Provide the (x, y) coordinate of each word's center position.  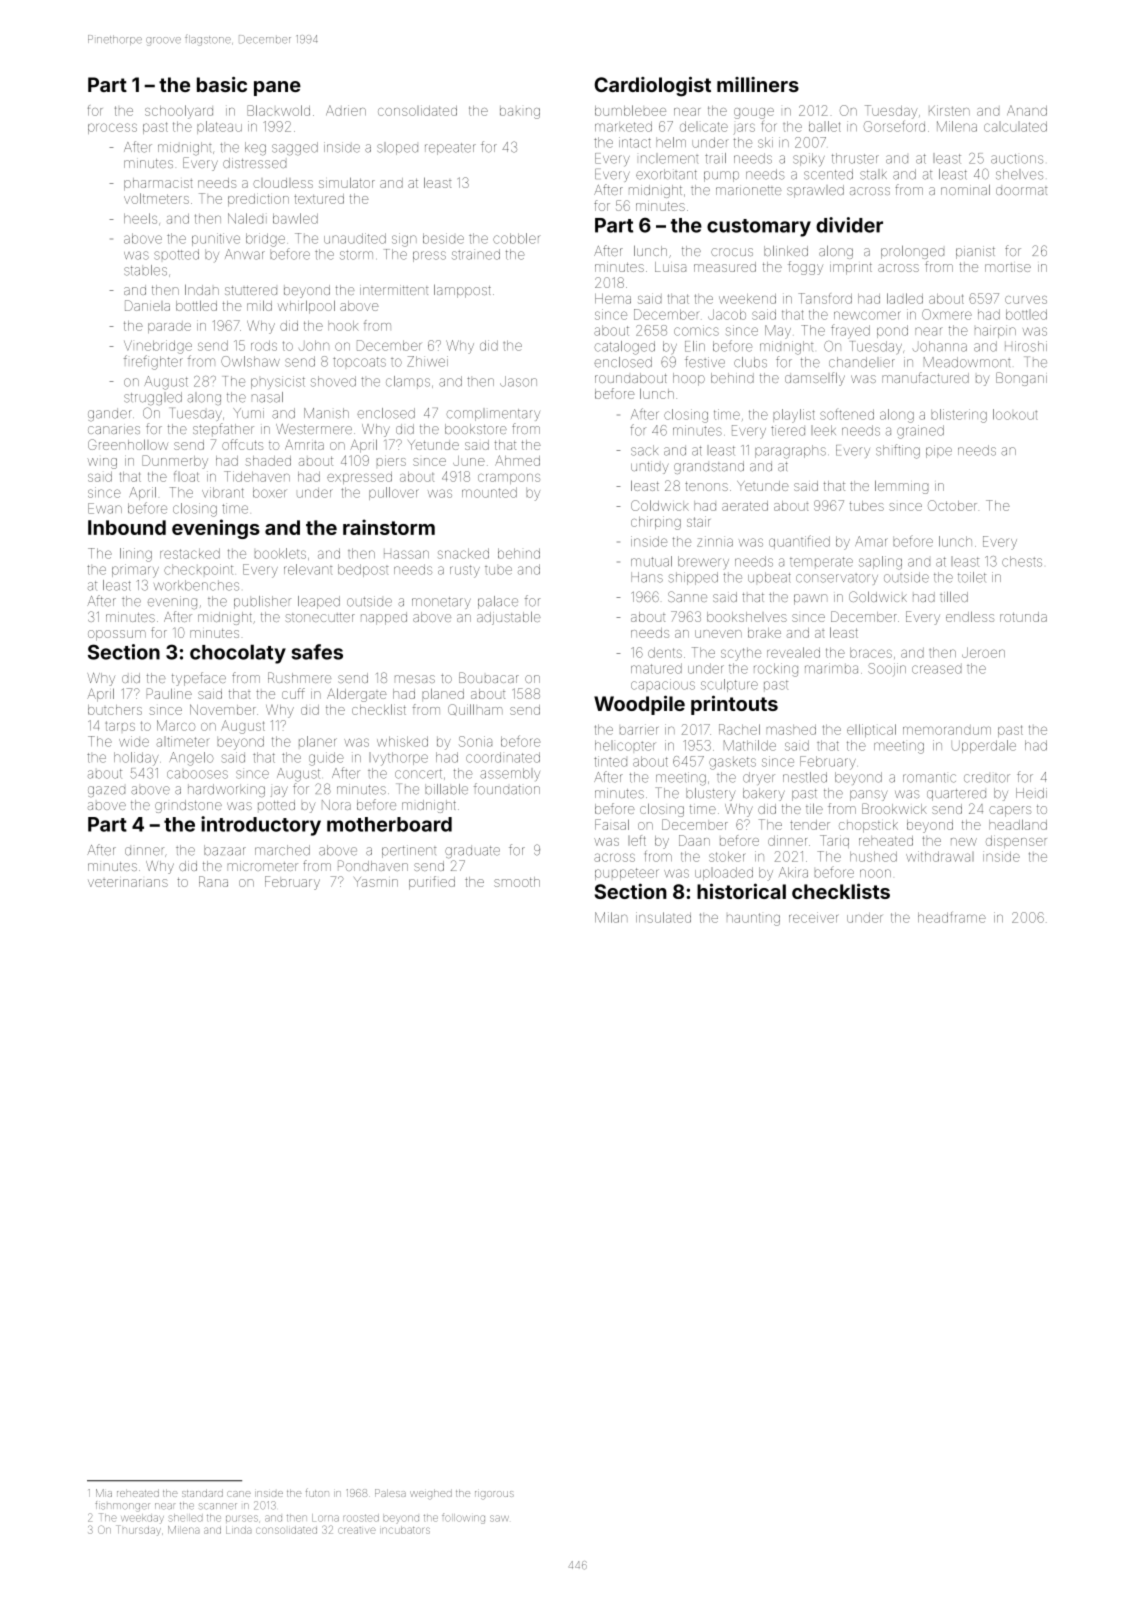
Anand (1027, 111)
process (112, 128)
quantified (799, 542)
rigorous (494, 1495)
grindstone (188, 806)
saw (499, 1518)
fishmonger (122, 1506)
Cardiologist (652, 87)
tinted (610, 761)
